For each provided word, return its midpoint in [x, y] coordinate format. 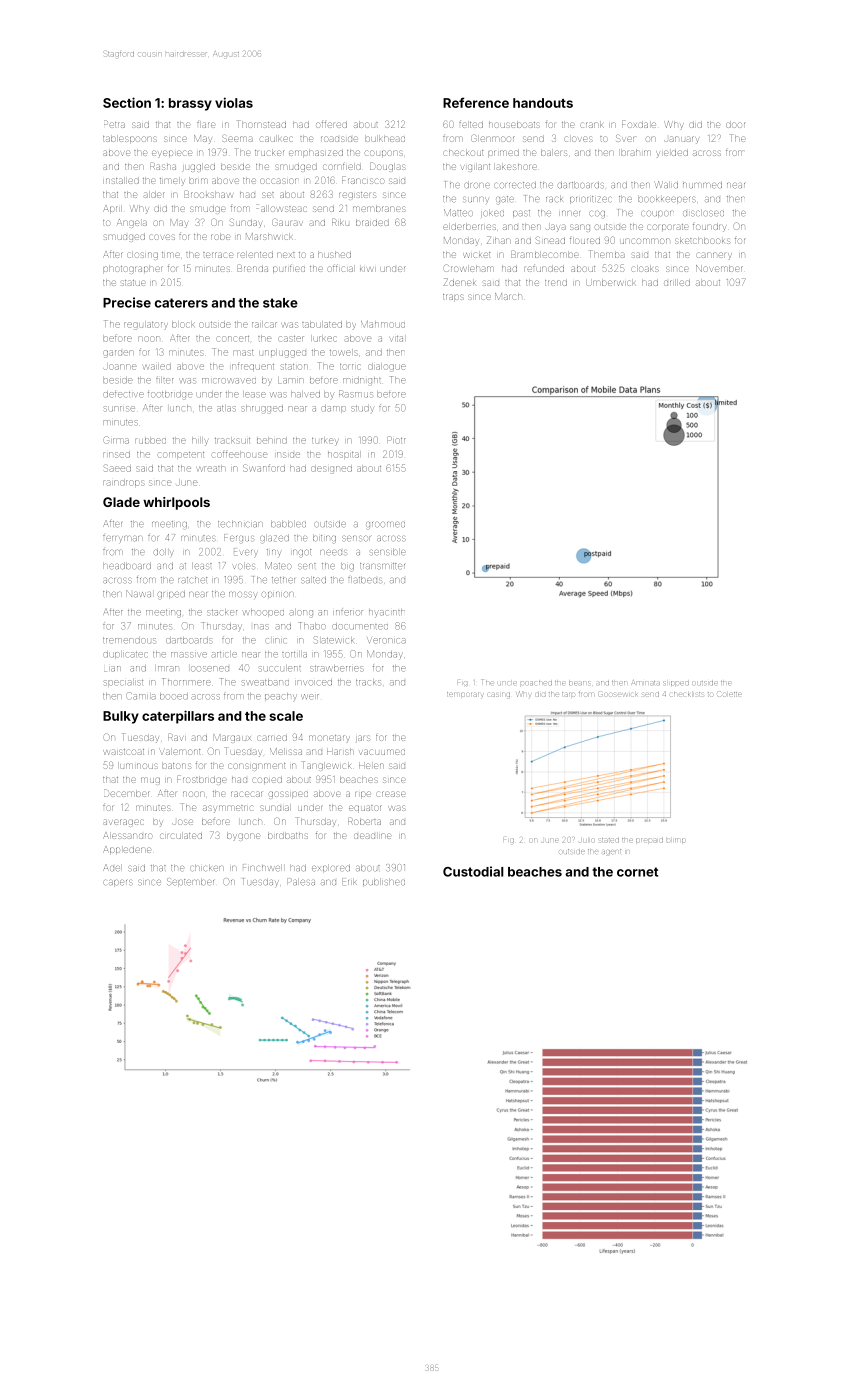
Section [127, 102]
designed [331, 469]
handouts [543, 103]
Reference [476, 102]
